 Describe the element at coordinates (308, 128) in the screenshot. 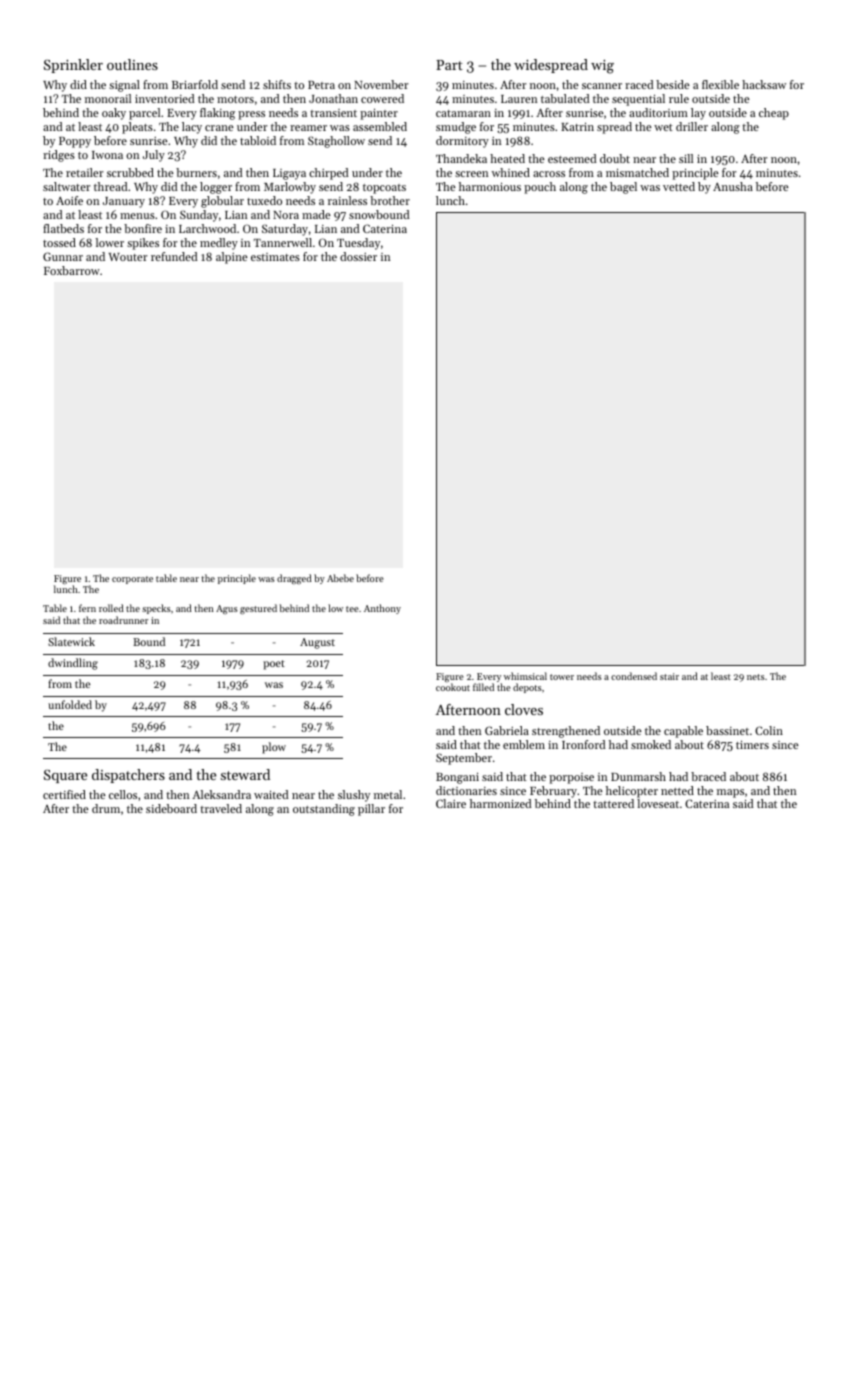

I see `reamer` at that location.
